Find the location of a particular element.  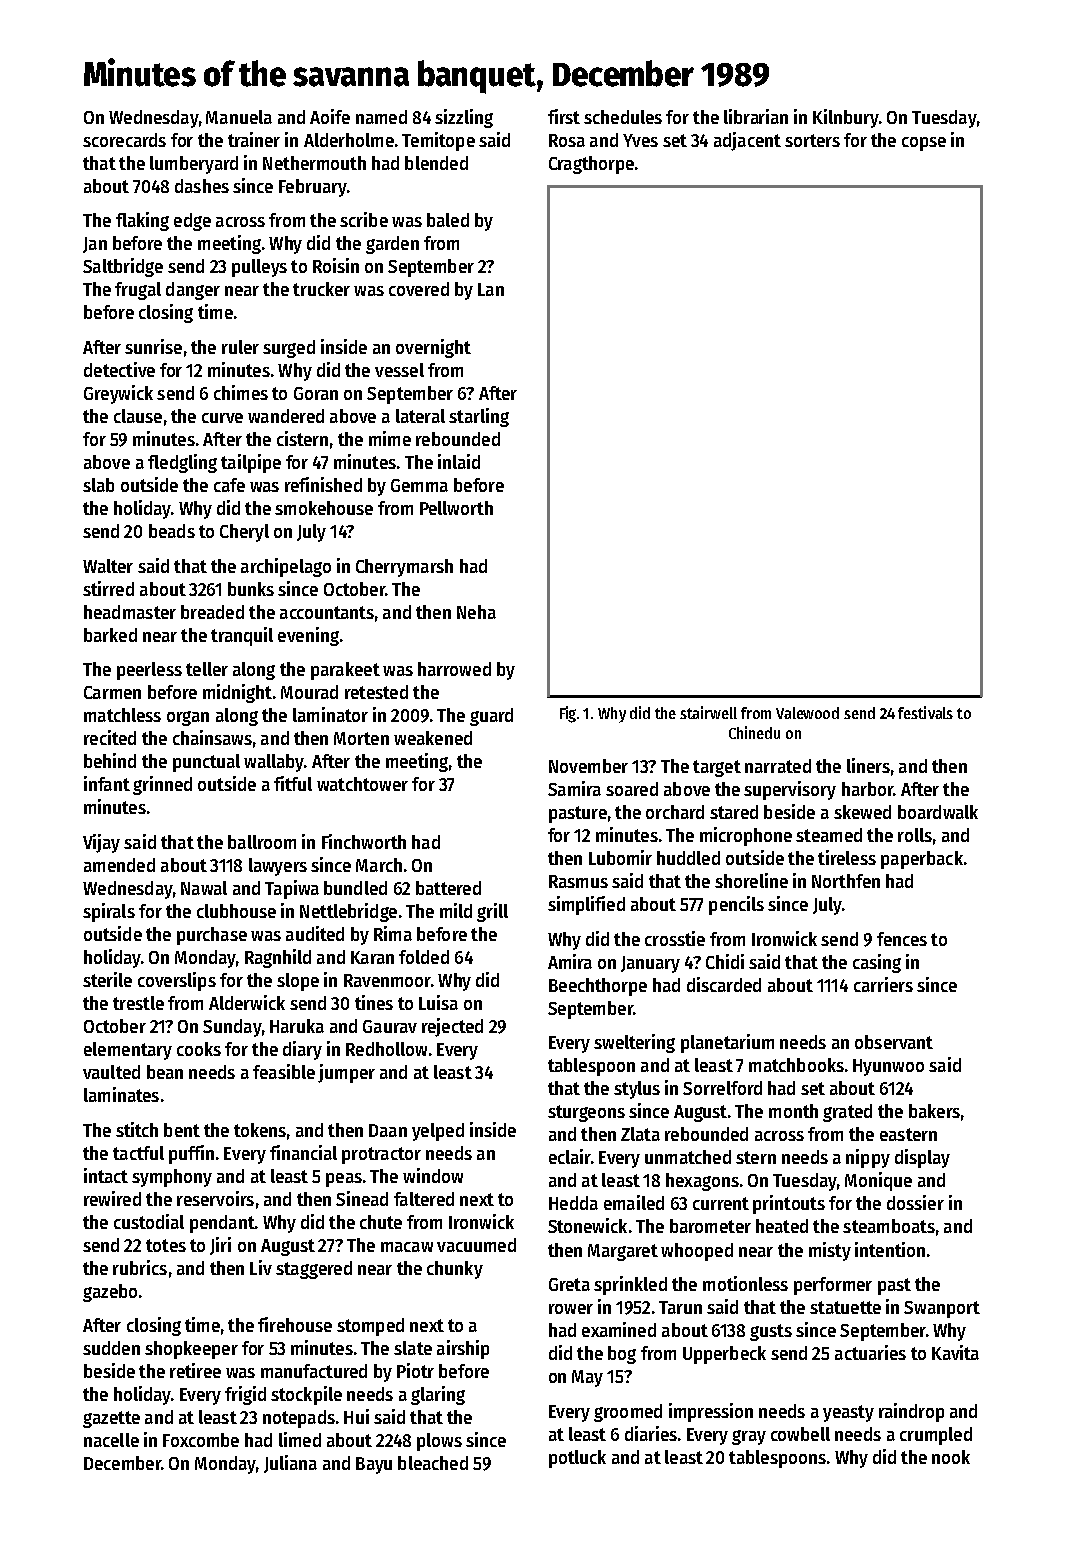

peas is located at coordinates (344, 1180).
